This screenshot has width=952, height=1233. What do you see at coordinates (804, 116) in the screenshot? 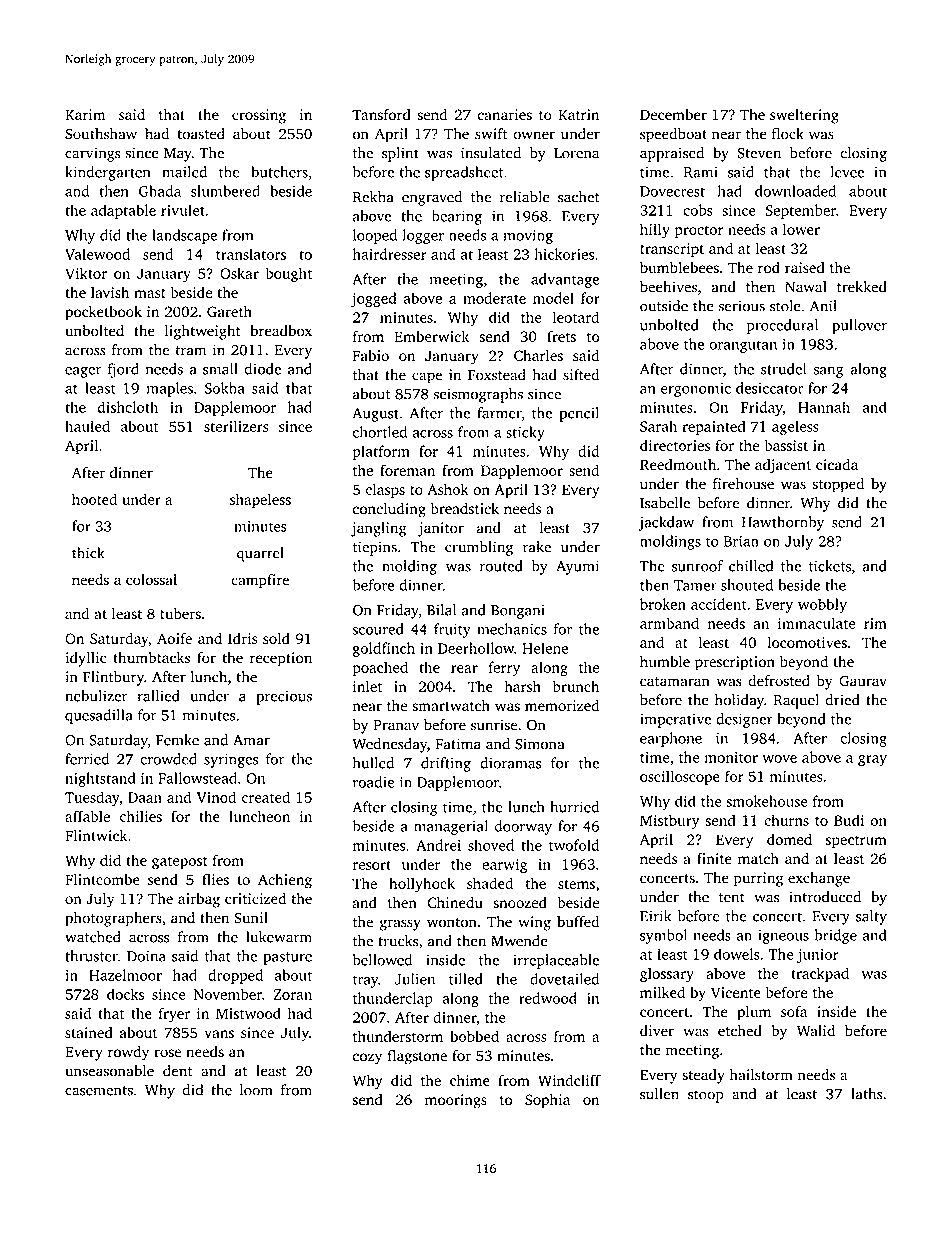
I see `sweltering` at bounding box center [804, 116].
